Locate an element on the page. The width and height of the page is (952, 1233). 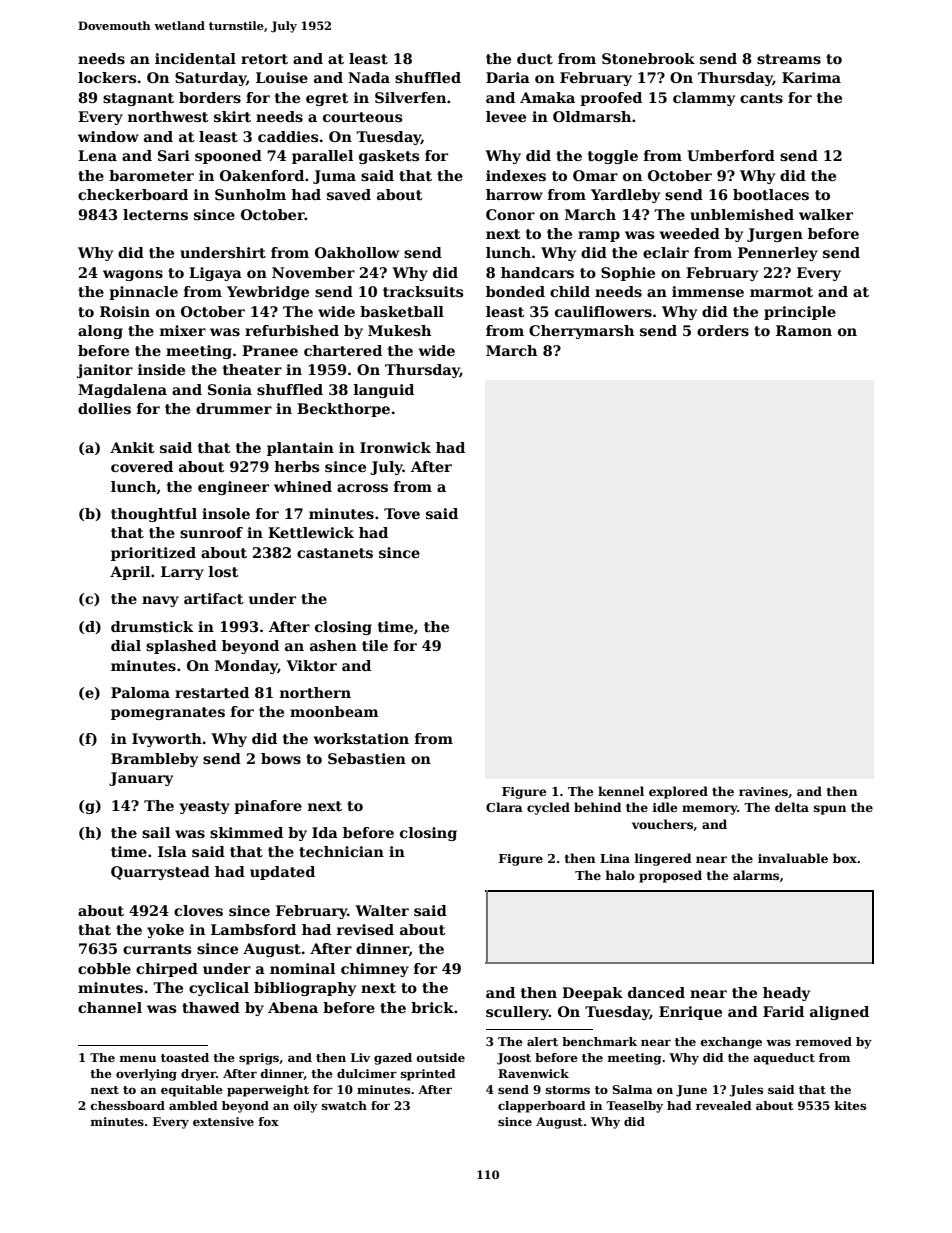
Deepak is located at coordinates (592, 994).
